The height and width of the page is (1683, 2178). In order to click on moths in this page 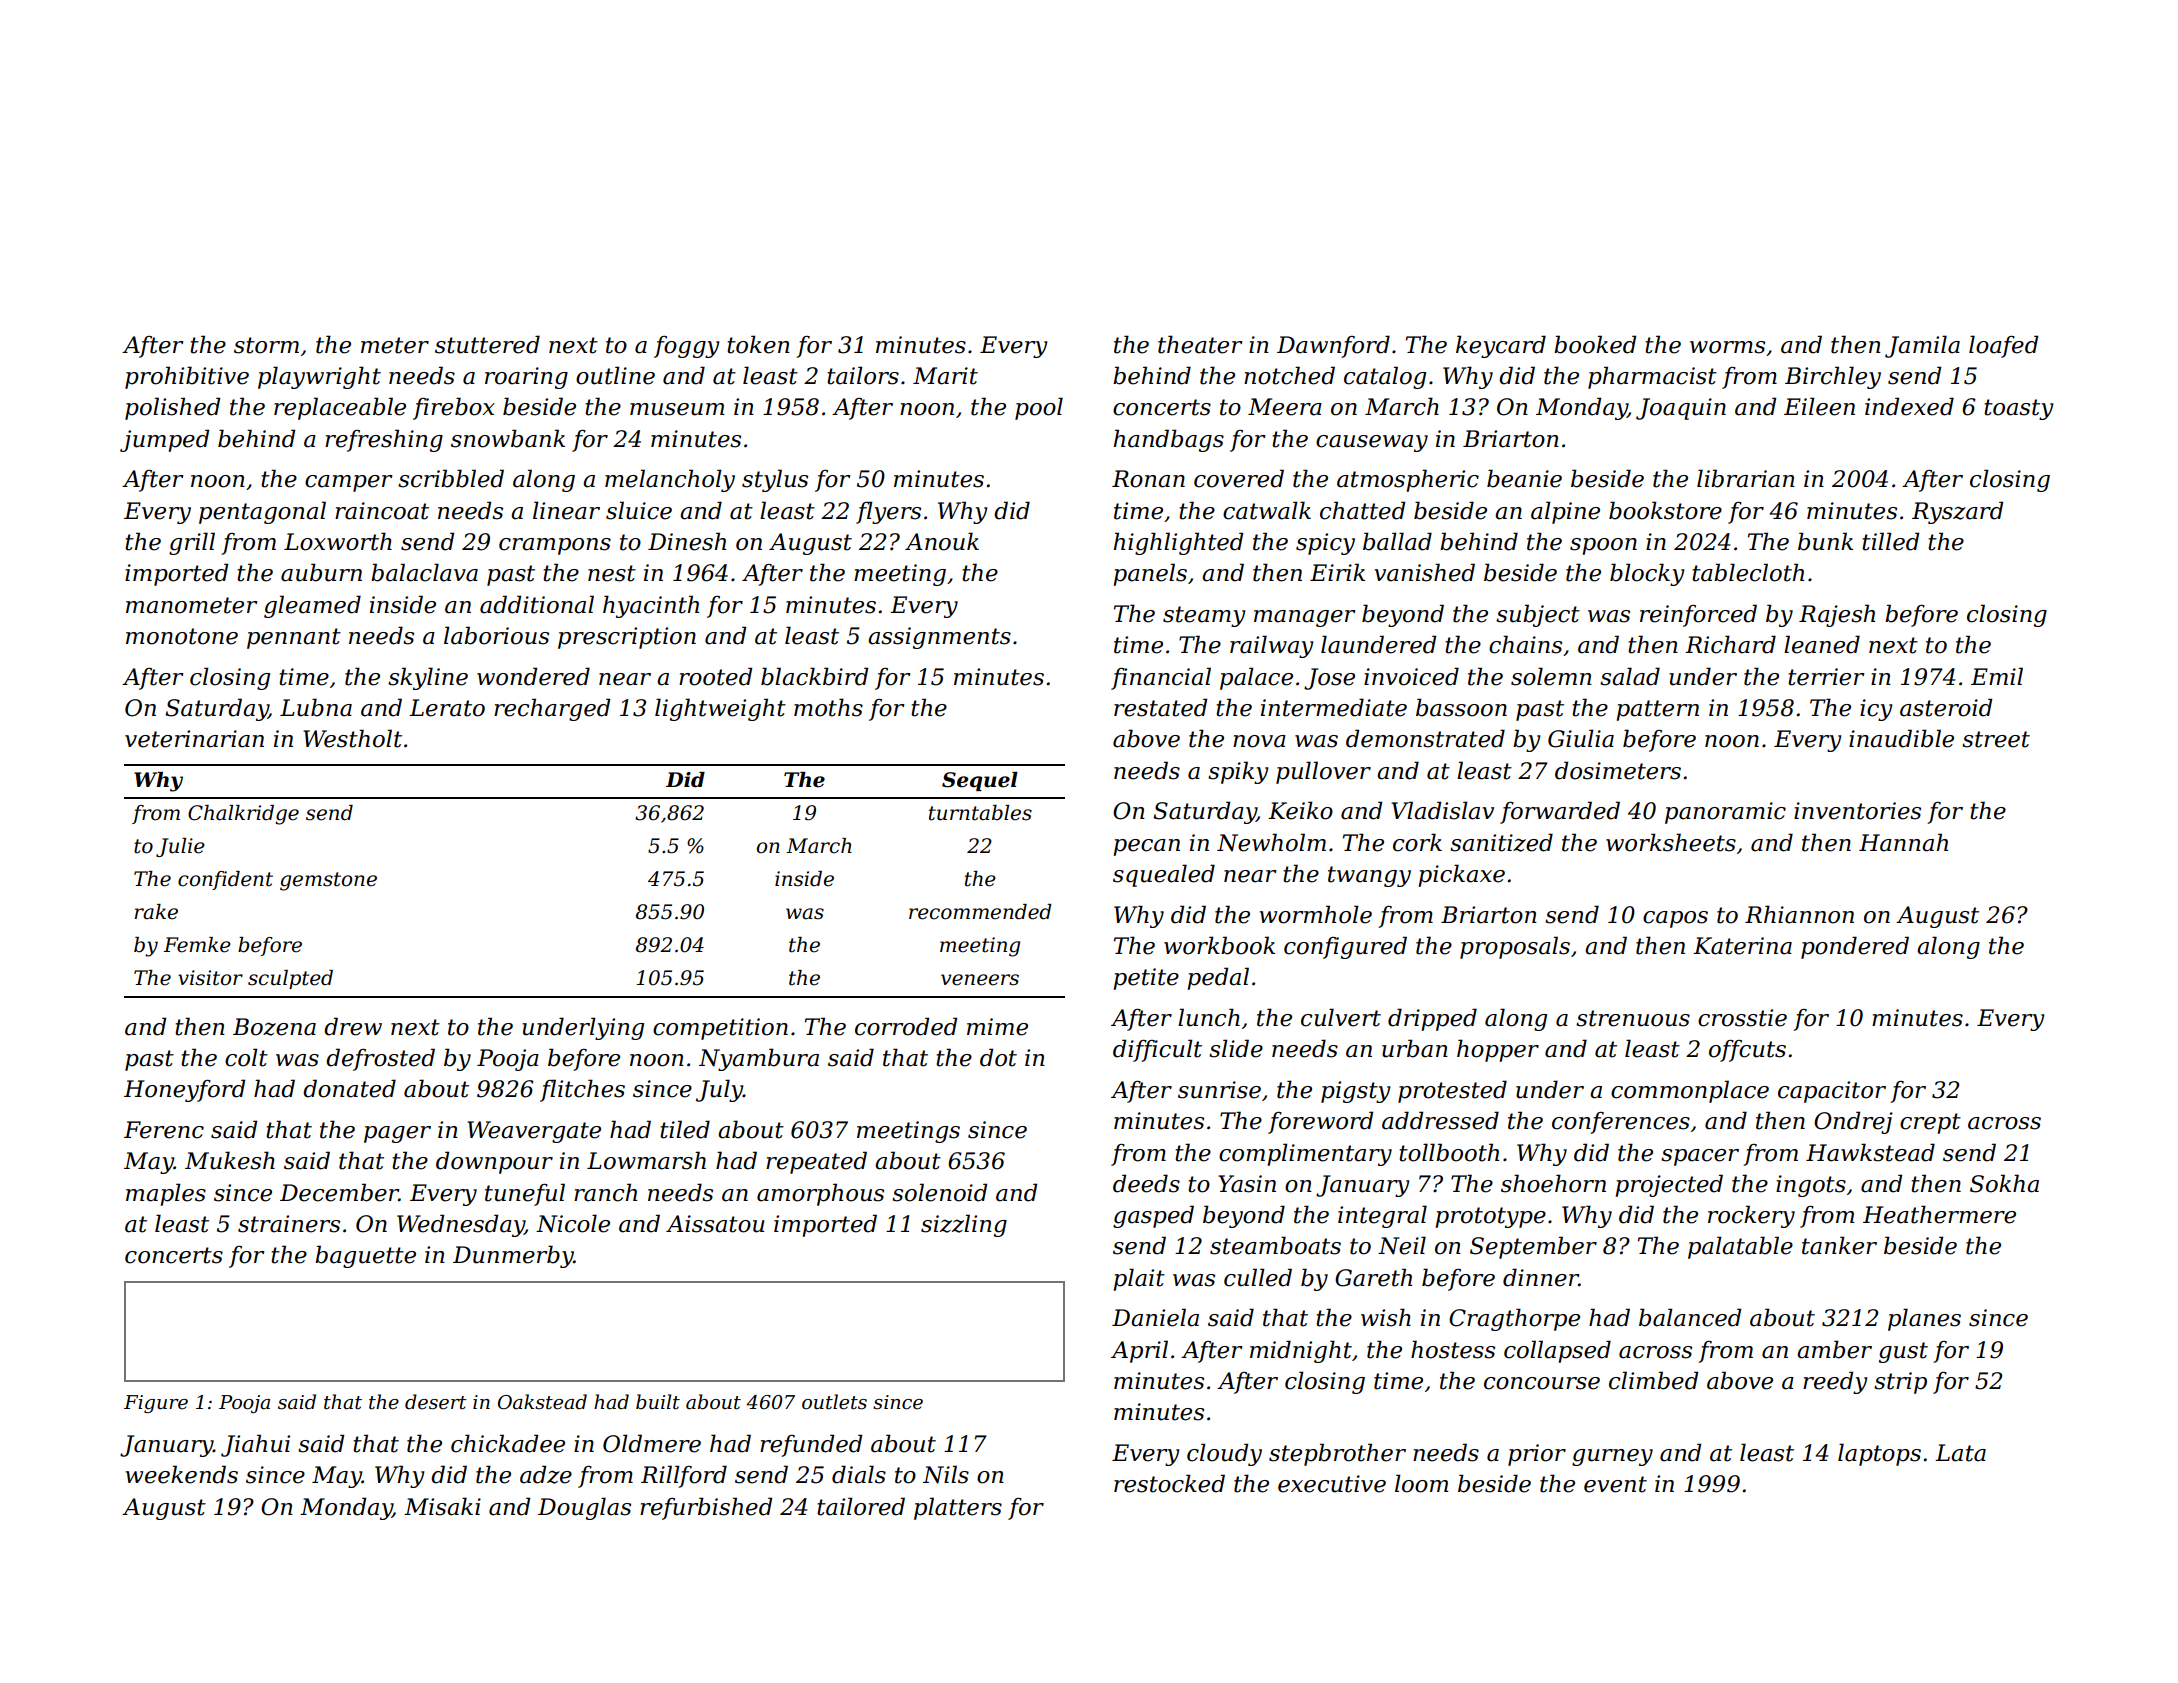, I will do `click(828, 707)`.
